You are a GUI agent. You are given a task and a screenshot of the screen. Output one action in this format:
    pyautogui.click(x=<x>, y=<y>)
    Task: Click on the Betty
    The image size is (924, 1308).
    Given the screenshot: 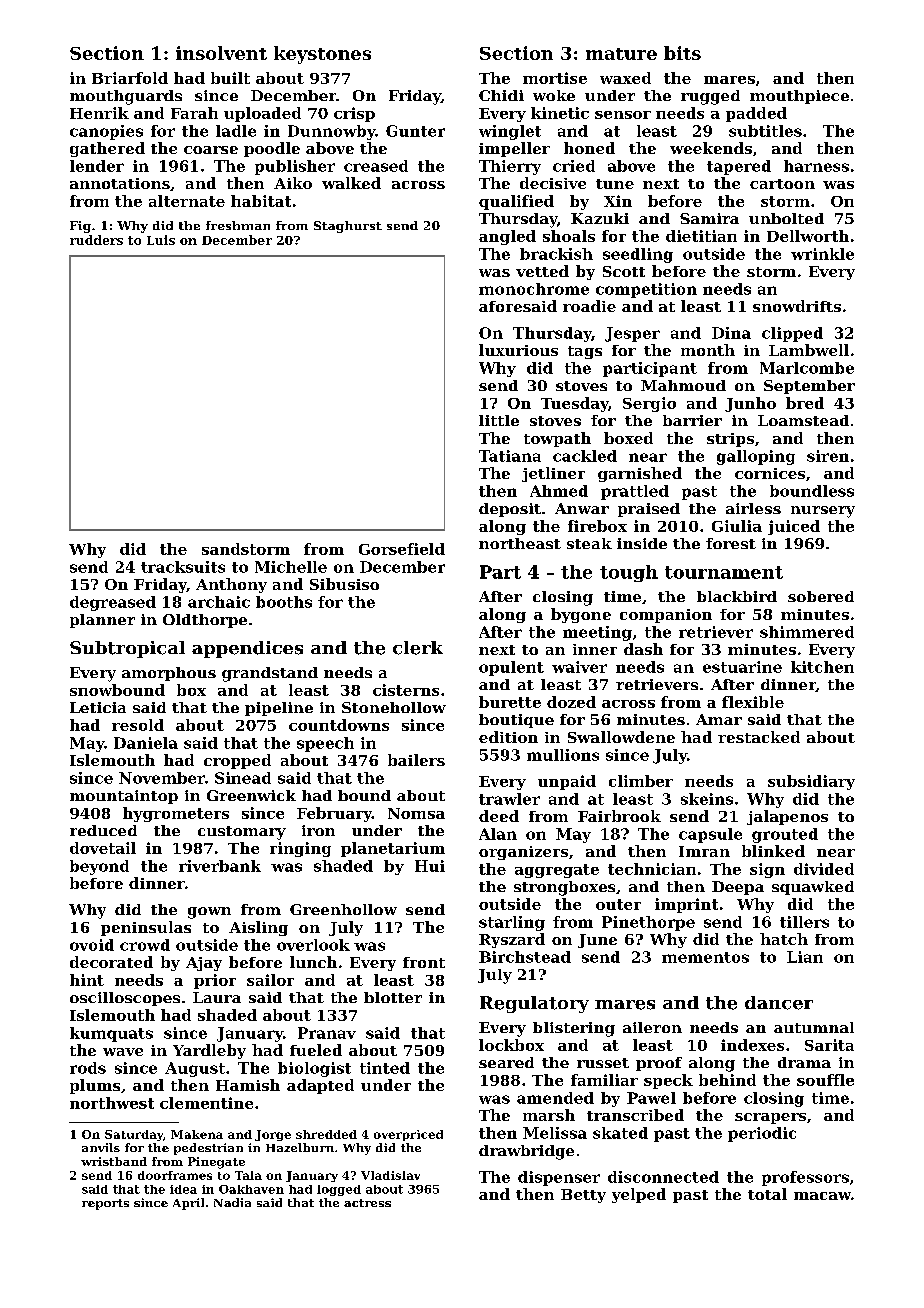 What is the action you would take?
    pyautogui.click(x=583, y=1196)
